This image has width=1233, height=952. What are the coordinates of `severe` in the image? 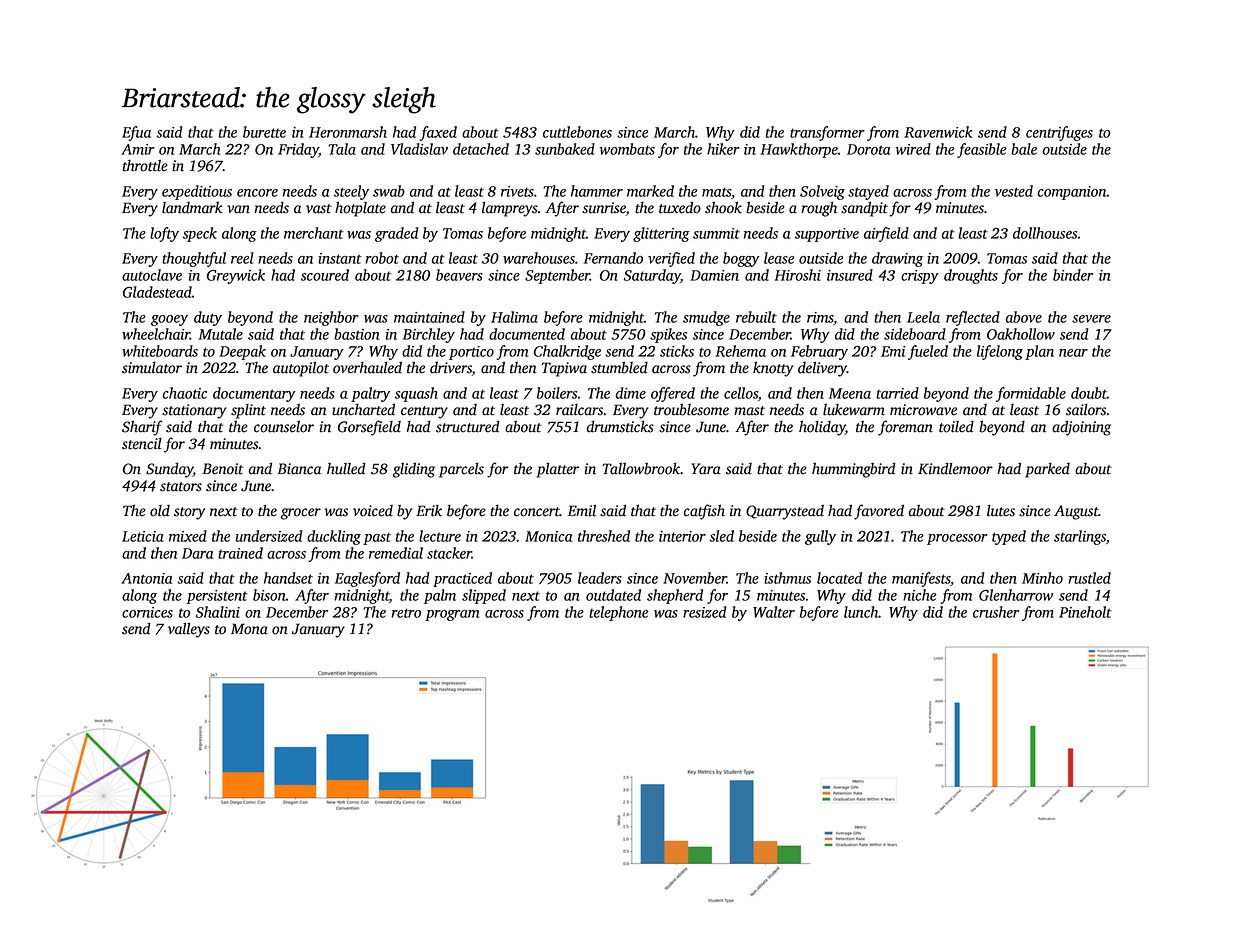 It's located at (1091, 319).
